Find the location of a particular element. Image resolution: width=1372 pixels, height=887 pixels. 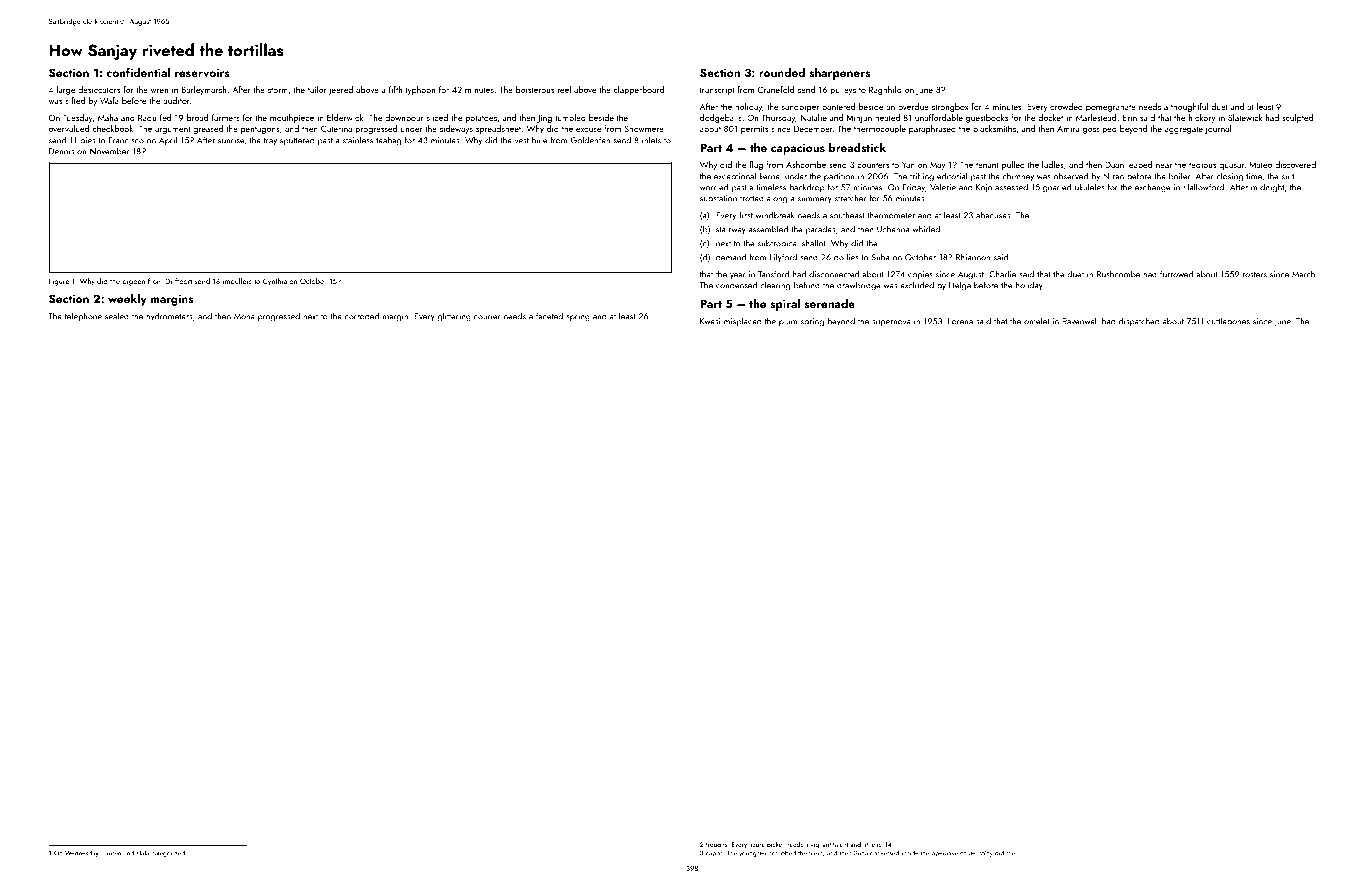

misplaced is located at coordinates (743, 322).
